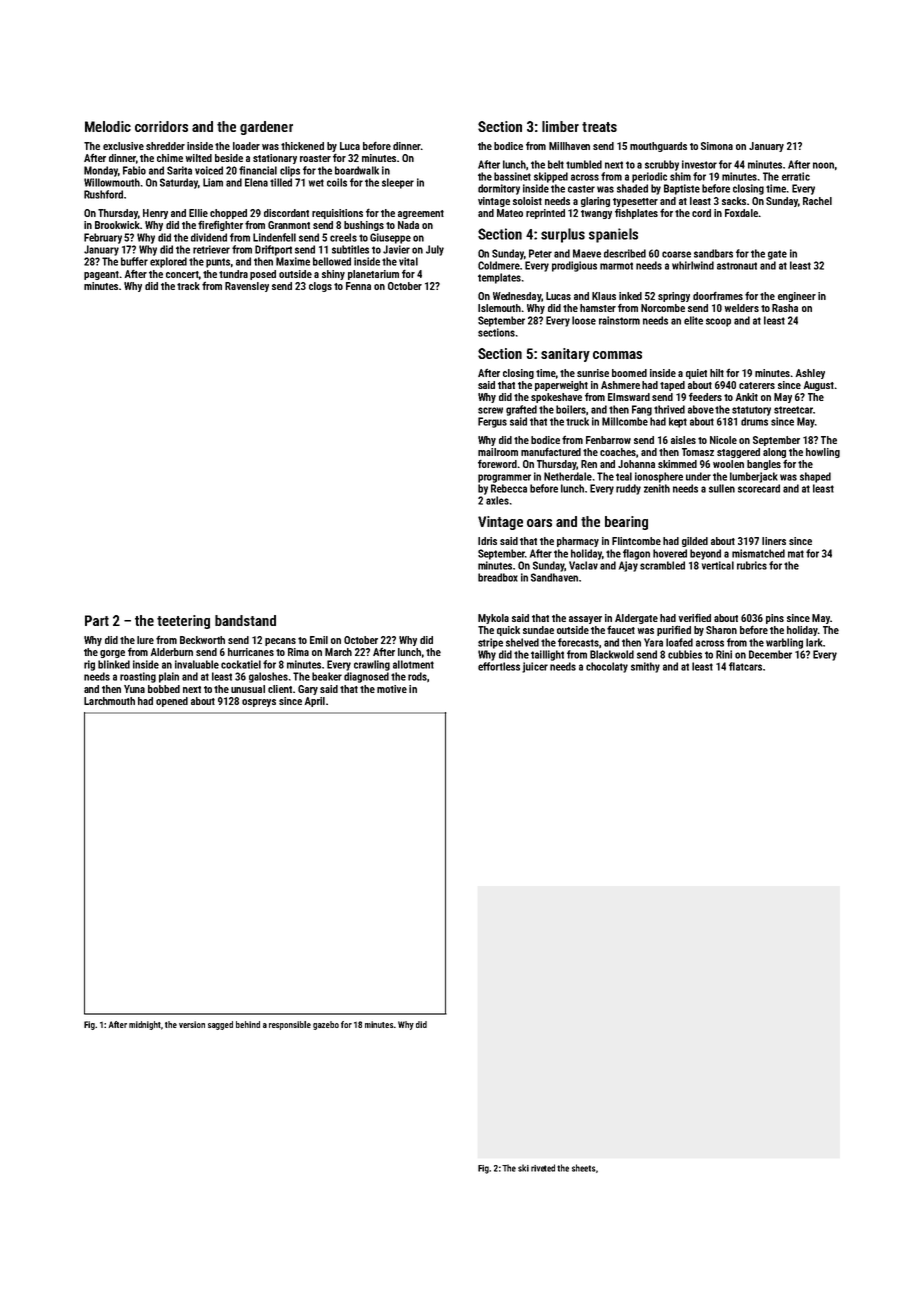 The image size is (924, 1308). I want to click on sacks, so click(734, 201).
